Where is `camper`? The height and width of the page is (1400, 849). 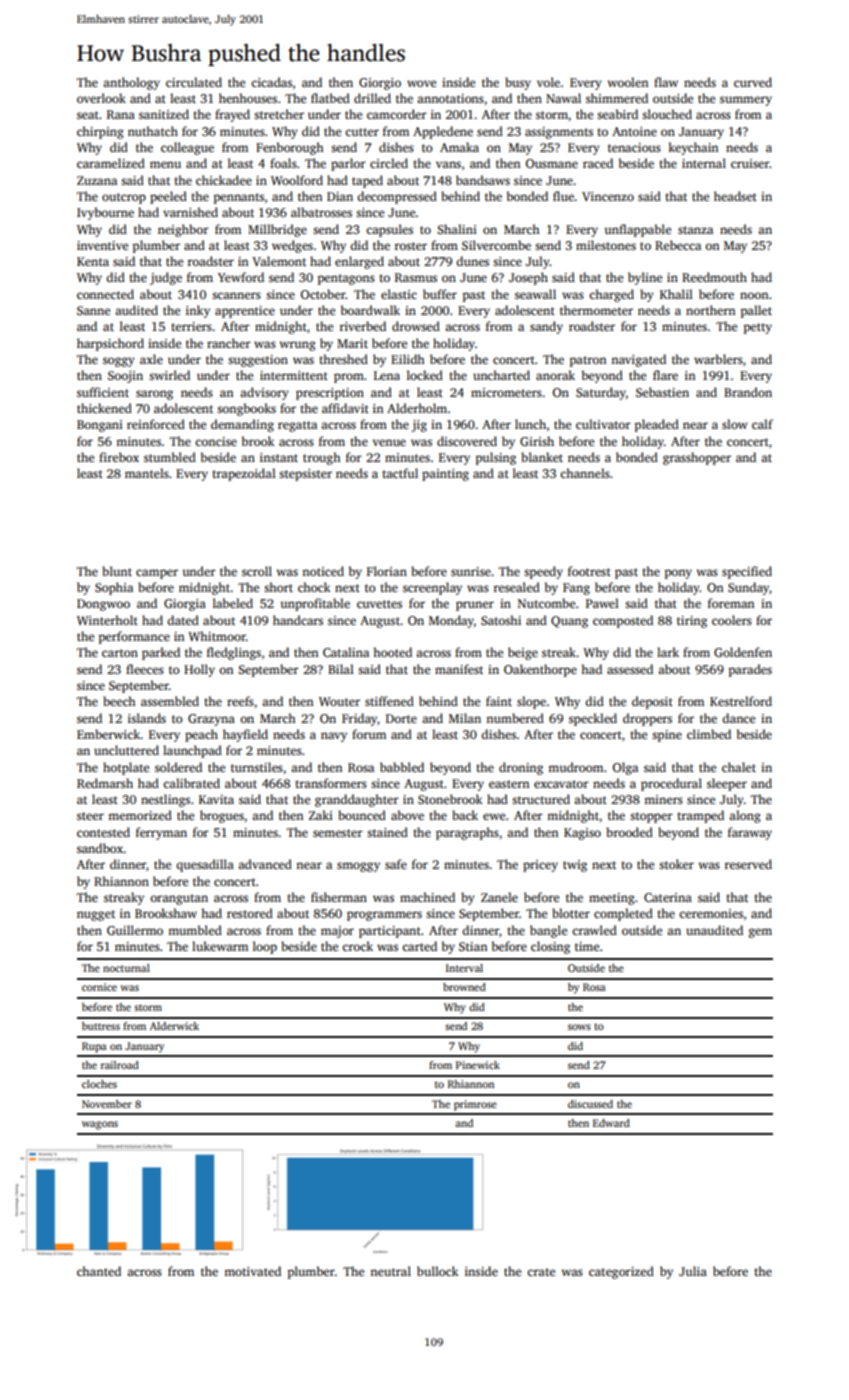
camper is located at coordinates (157, 574).
